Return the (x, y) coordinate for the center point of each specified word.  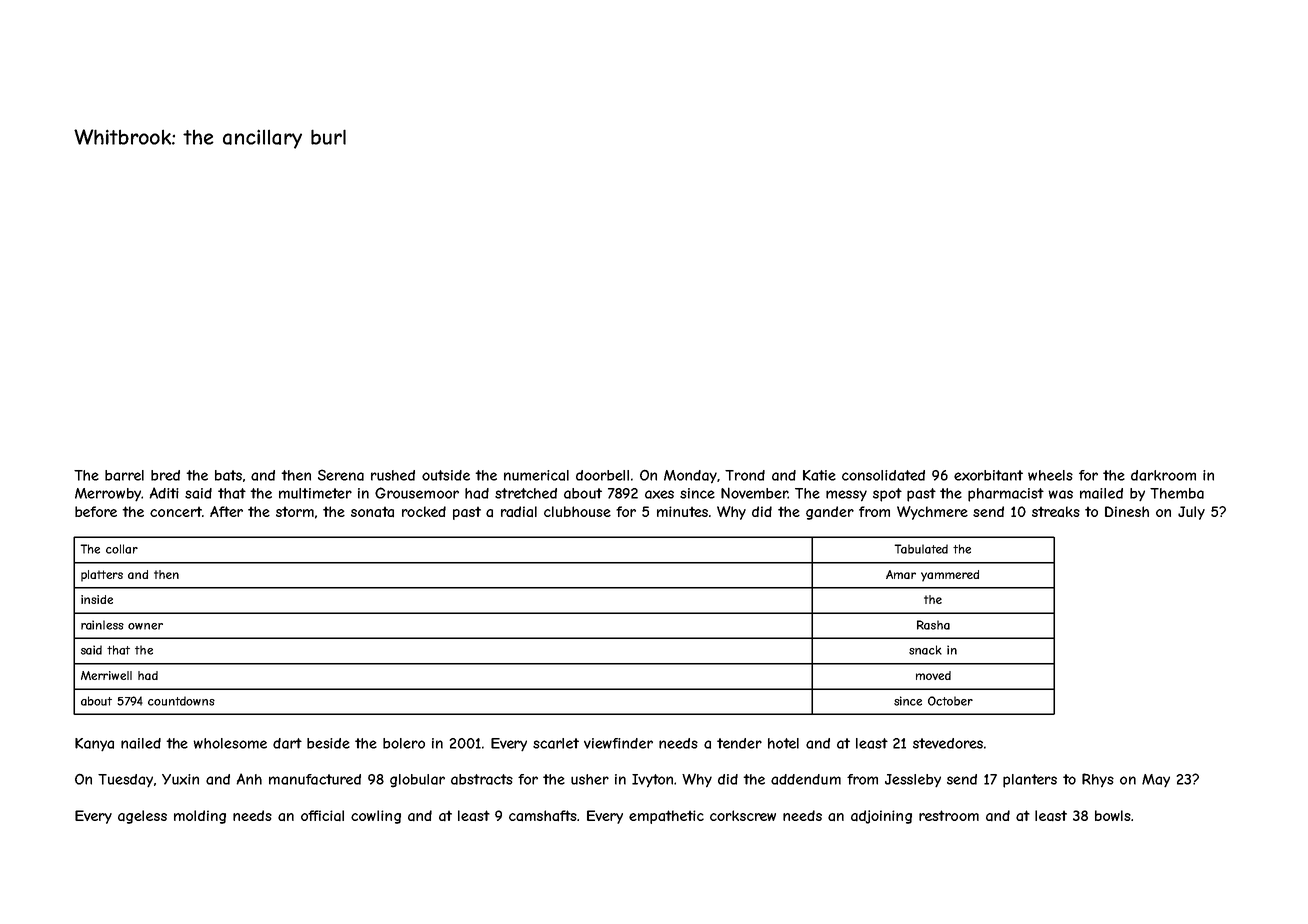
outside (446, 475)
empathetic (666, 817)
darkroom (1163, 475)
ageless (142, 817)
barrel (124, 475)
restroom (949, 815)
